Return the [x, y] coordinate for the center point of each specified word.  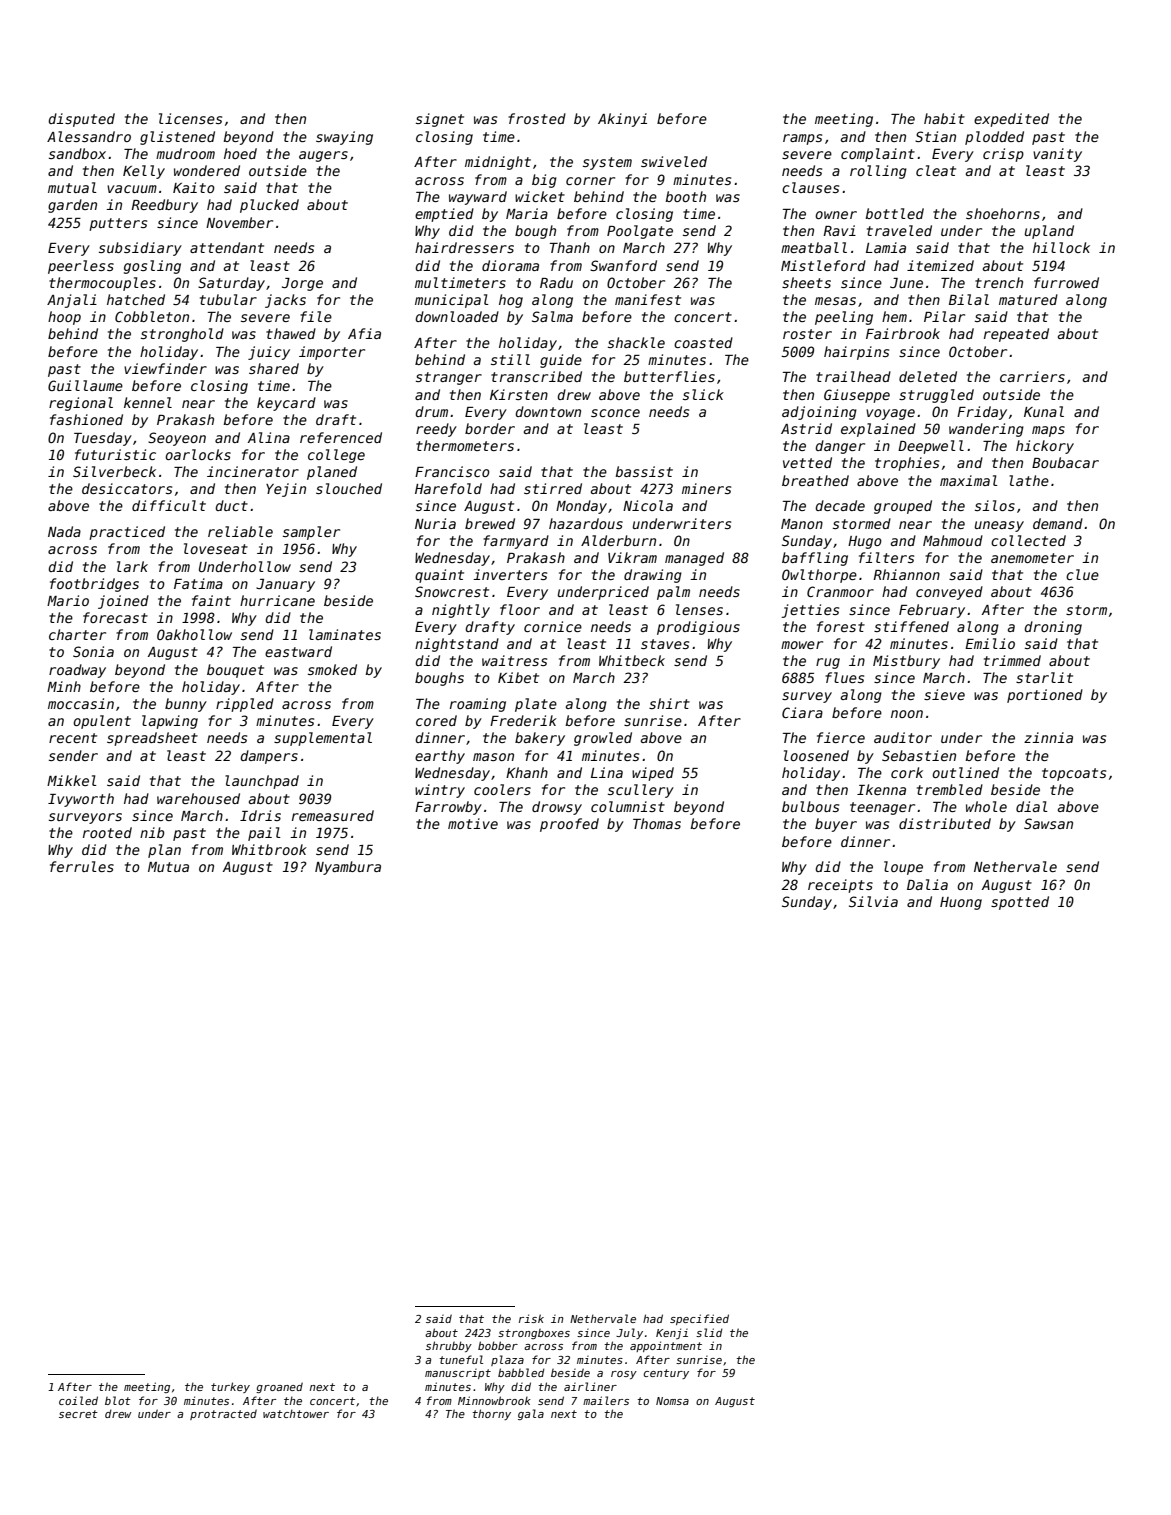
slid [709, 1332]
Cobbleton [152, 316]
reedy [436, 430]
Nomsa [672, 1401]
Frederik [523, 720]
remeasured [333, 815]
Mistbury [906, 662]
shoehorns [1003, 213]
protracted [223, 1414]
